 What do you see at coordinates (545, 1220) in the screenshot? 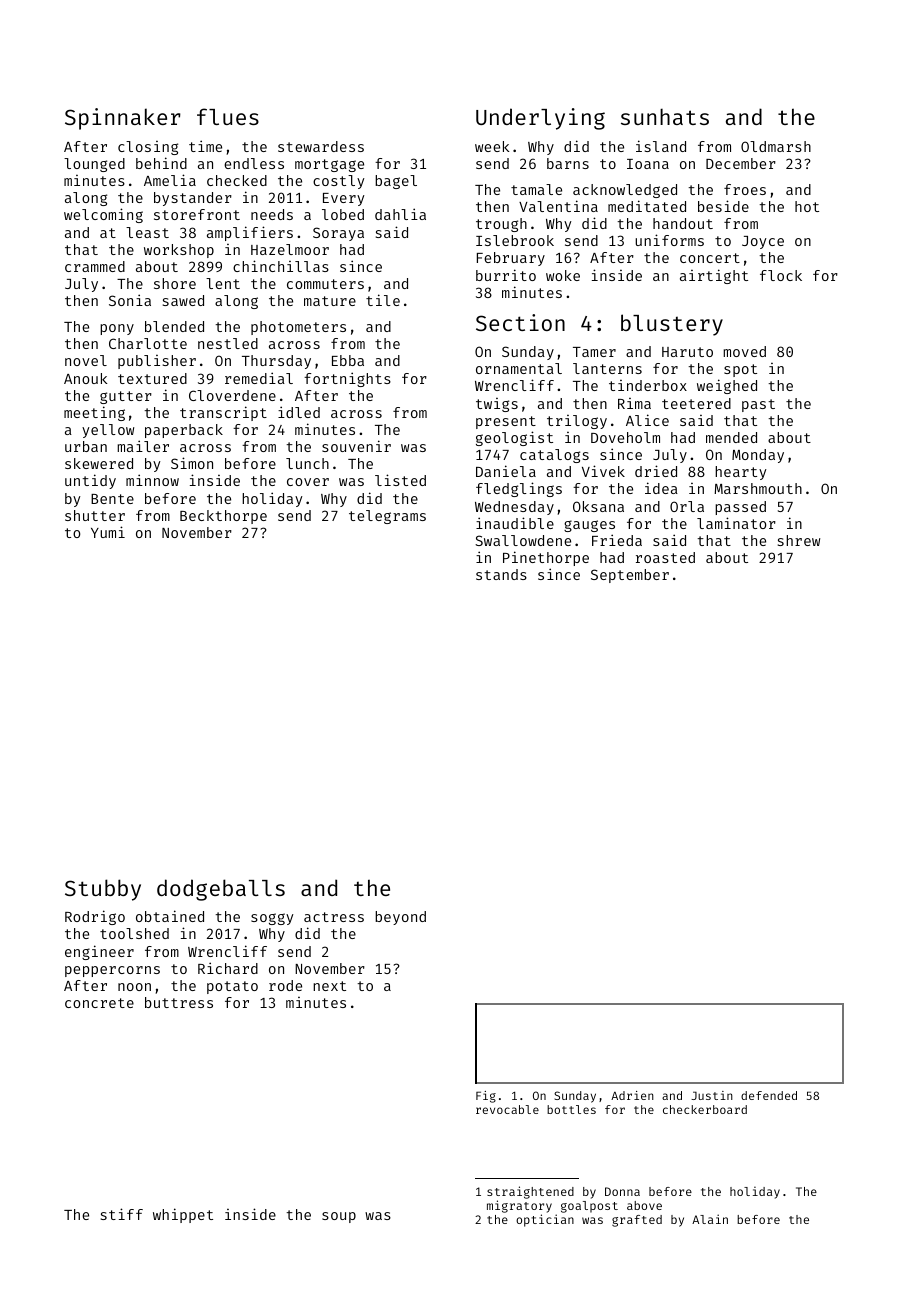
I see `optician` at bounding box center [545, 1220].
